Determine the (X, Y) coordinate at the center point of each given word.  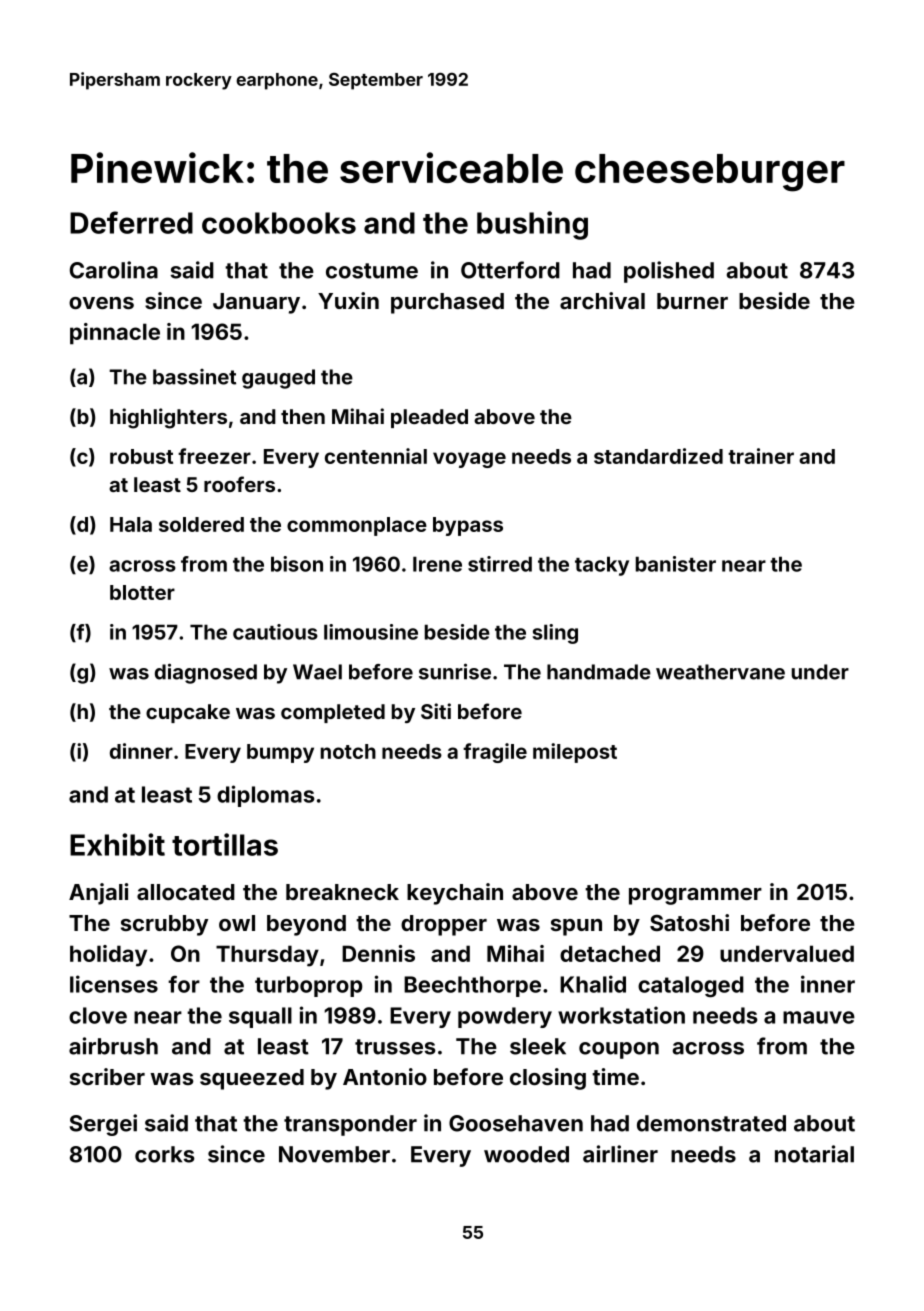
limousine (371, 632)
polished (669, 272)
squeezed (252, 1079)
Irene (437, 564)
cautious (275, 632)
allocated (186, 892)
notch (348, 751)
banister (676, 564)
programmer (695, 896)
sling (555, 634)
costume (372, 271)
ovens (101, 303)
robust (141, 456)
